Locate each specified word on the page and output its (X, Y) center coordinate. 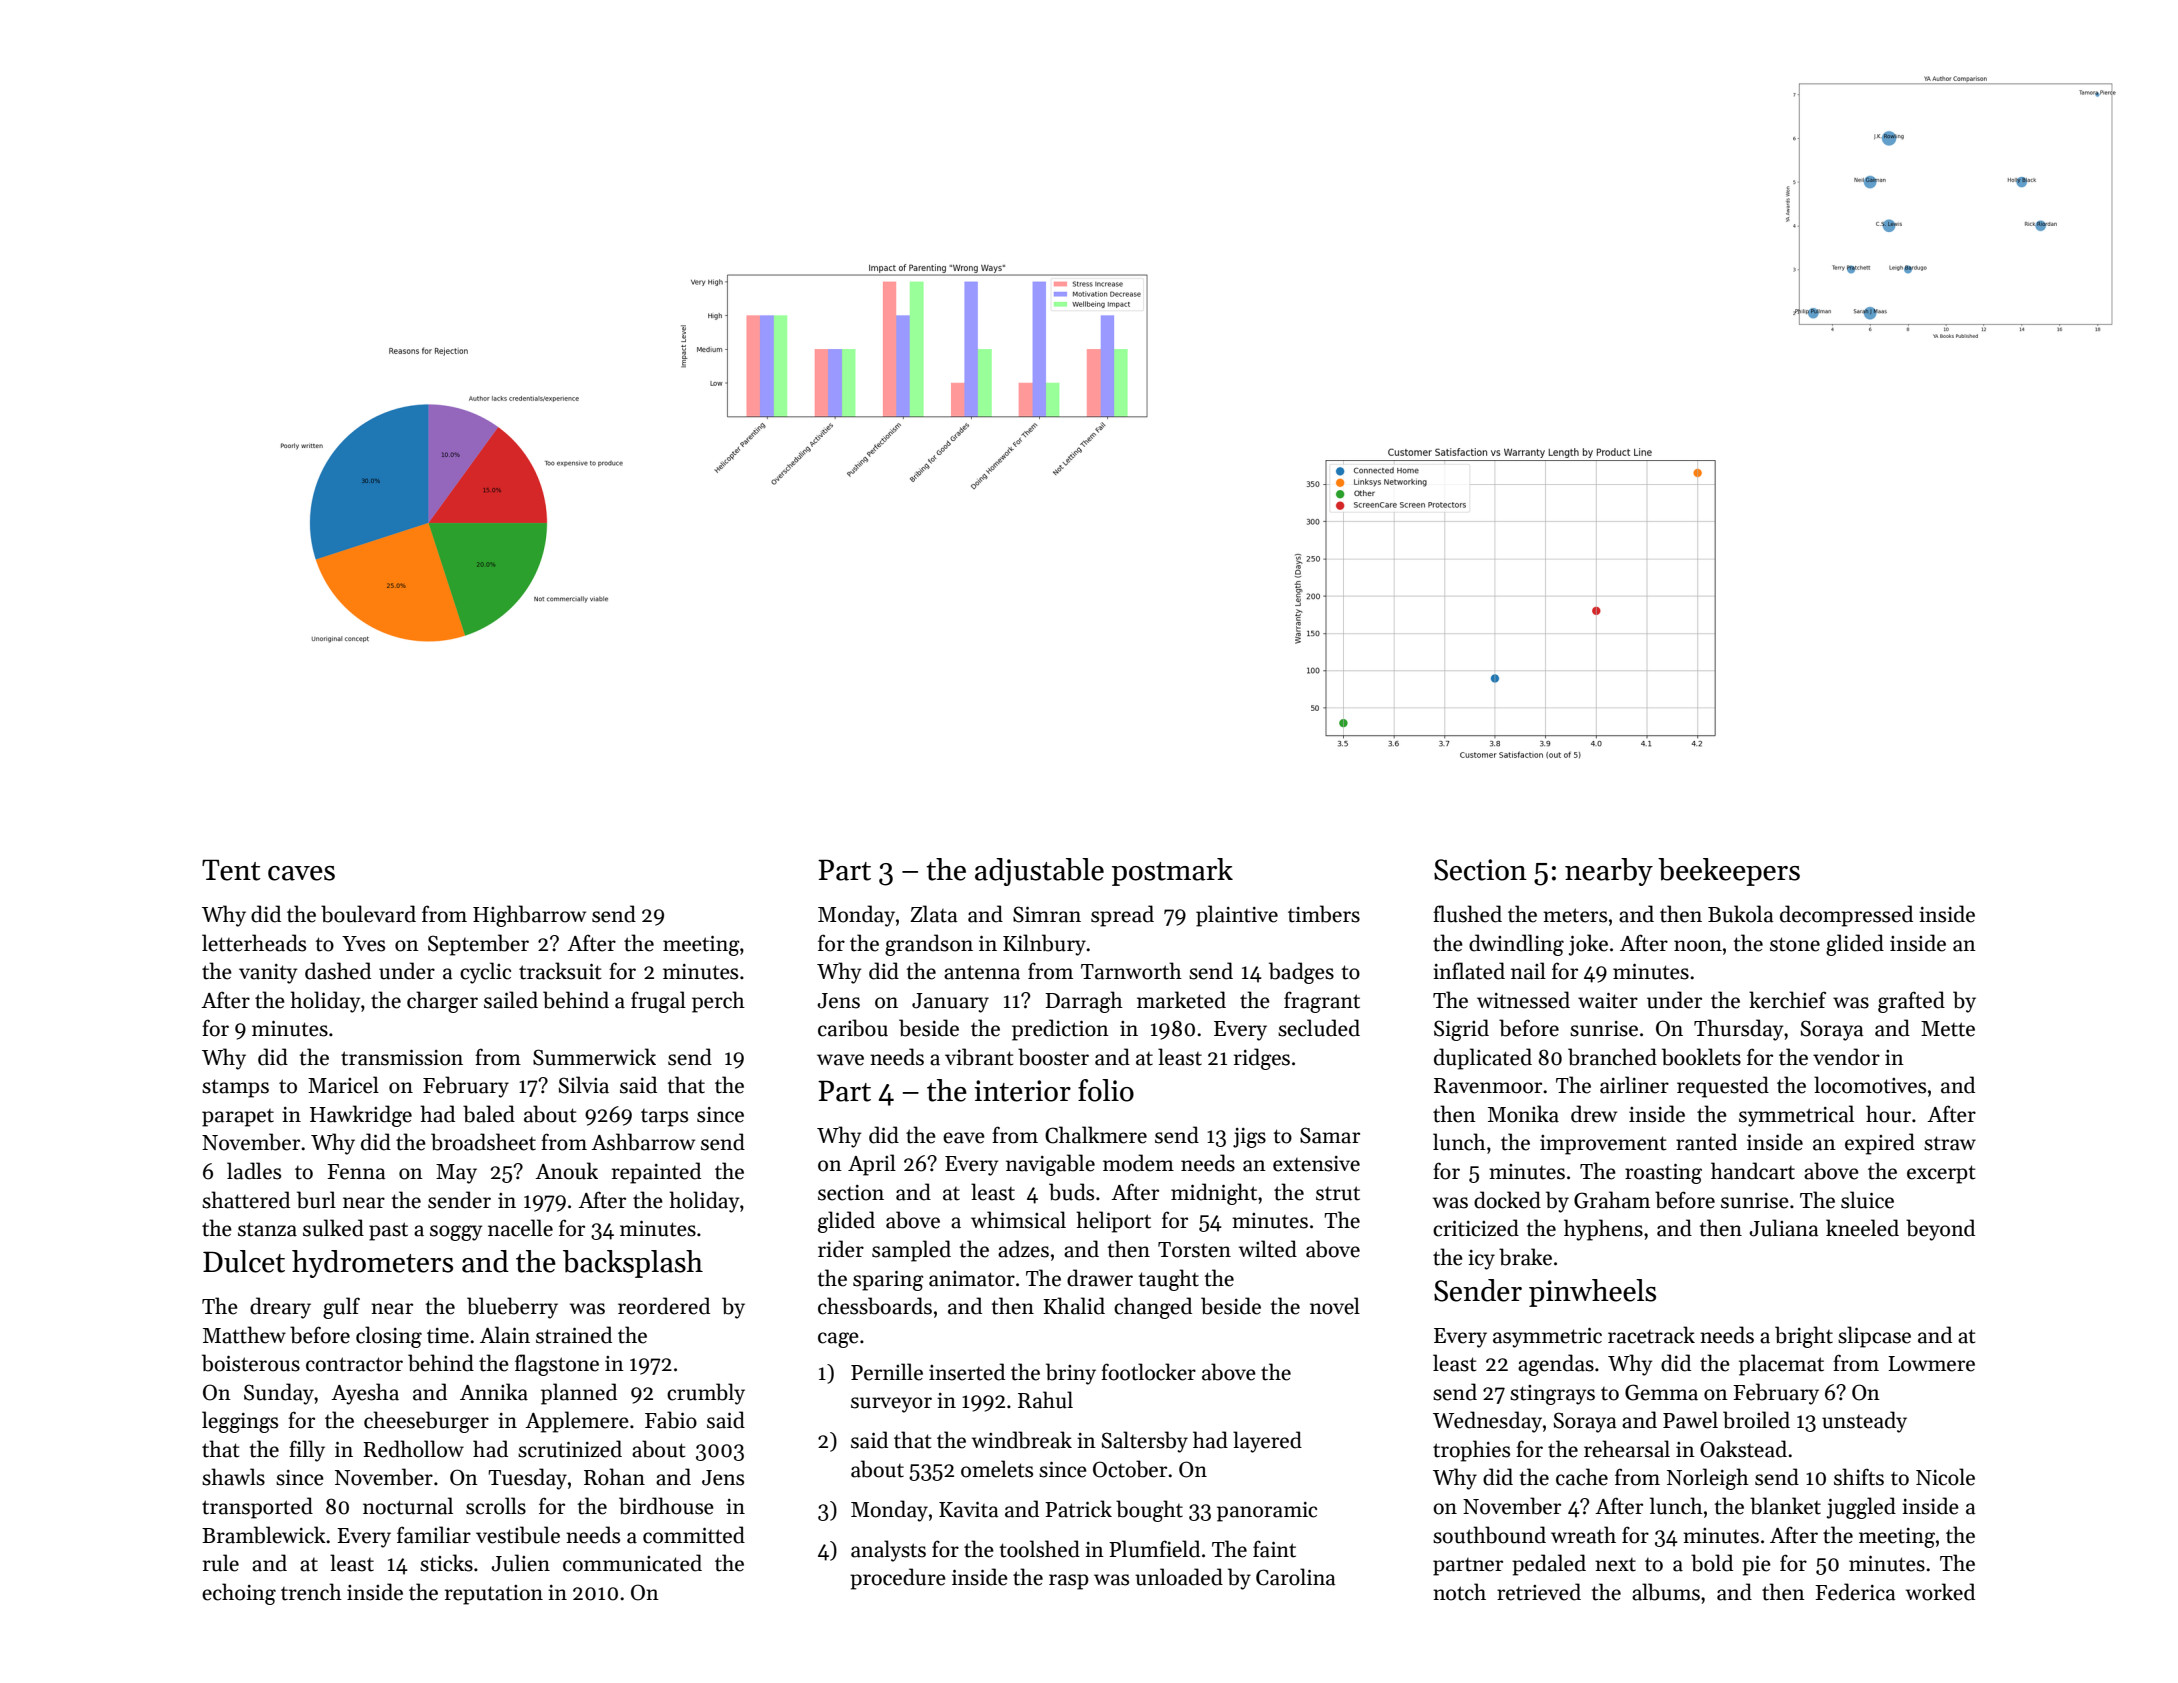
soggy (456, 1233)
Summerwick (594, 1057)
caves (301, 873)
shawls (233, 1477)
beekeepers (1729, 872)
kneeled (1862, 1228)
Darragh (1084, 1002)
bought (1149, 1511)
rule (221, 1563)
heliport (1113, 1222)
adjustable (1039, 872)
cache (1582, 1477)
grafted (1911, 1002)
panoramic (1267, 1512)
